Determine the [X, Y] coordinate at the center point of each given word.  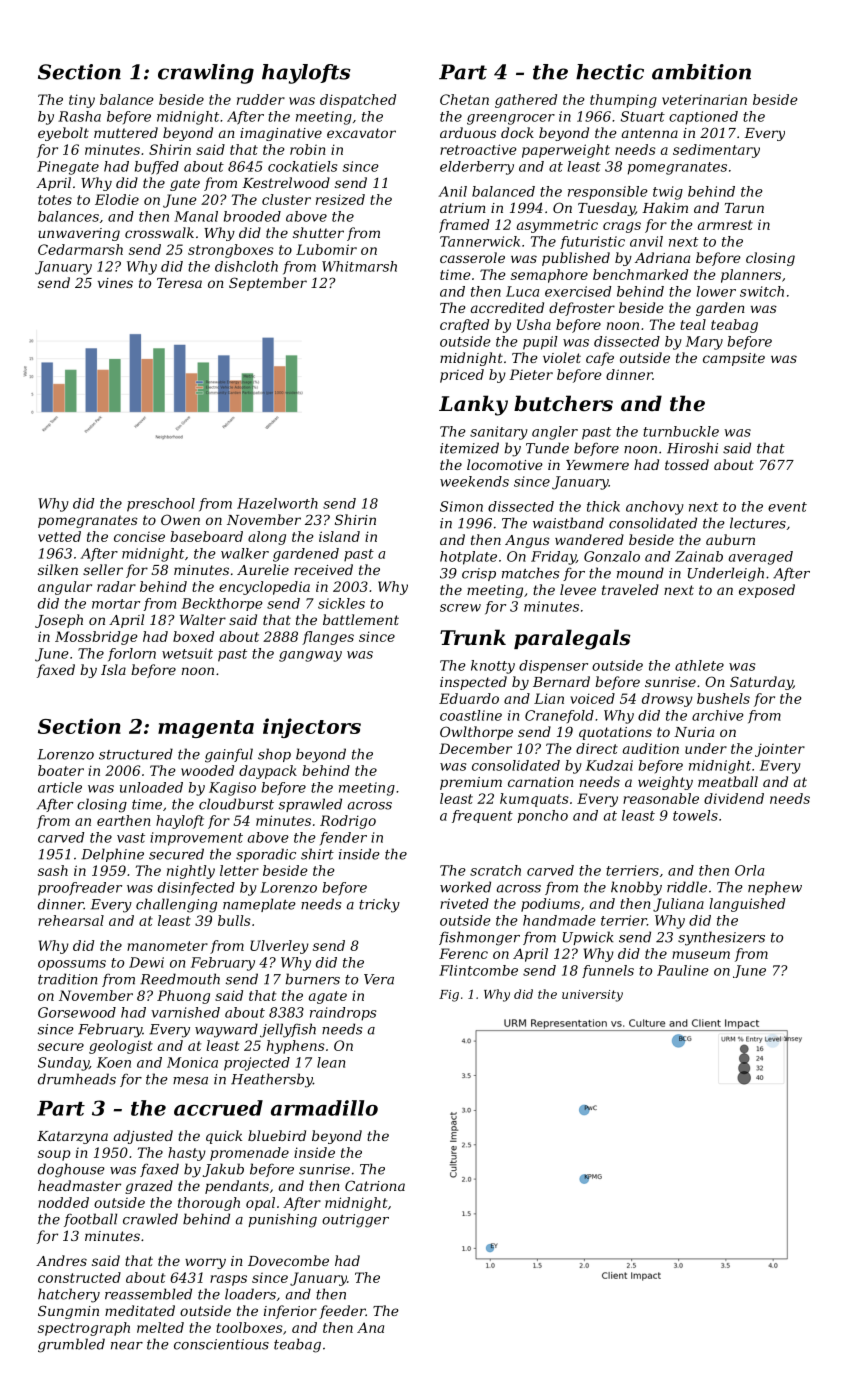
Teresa [179, 283]
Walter [203, 619]
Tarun [744, 208]
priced [462, 376]
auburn [730, 539]
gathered [526, 101]
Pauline [682, 970]
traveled [630, 589]
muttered [126, 132]
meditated [140, 1310]
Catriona [375, 1185]
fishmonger [479, 938]
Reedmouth [180, 979]
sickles [341, 603]
